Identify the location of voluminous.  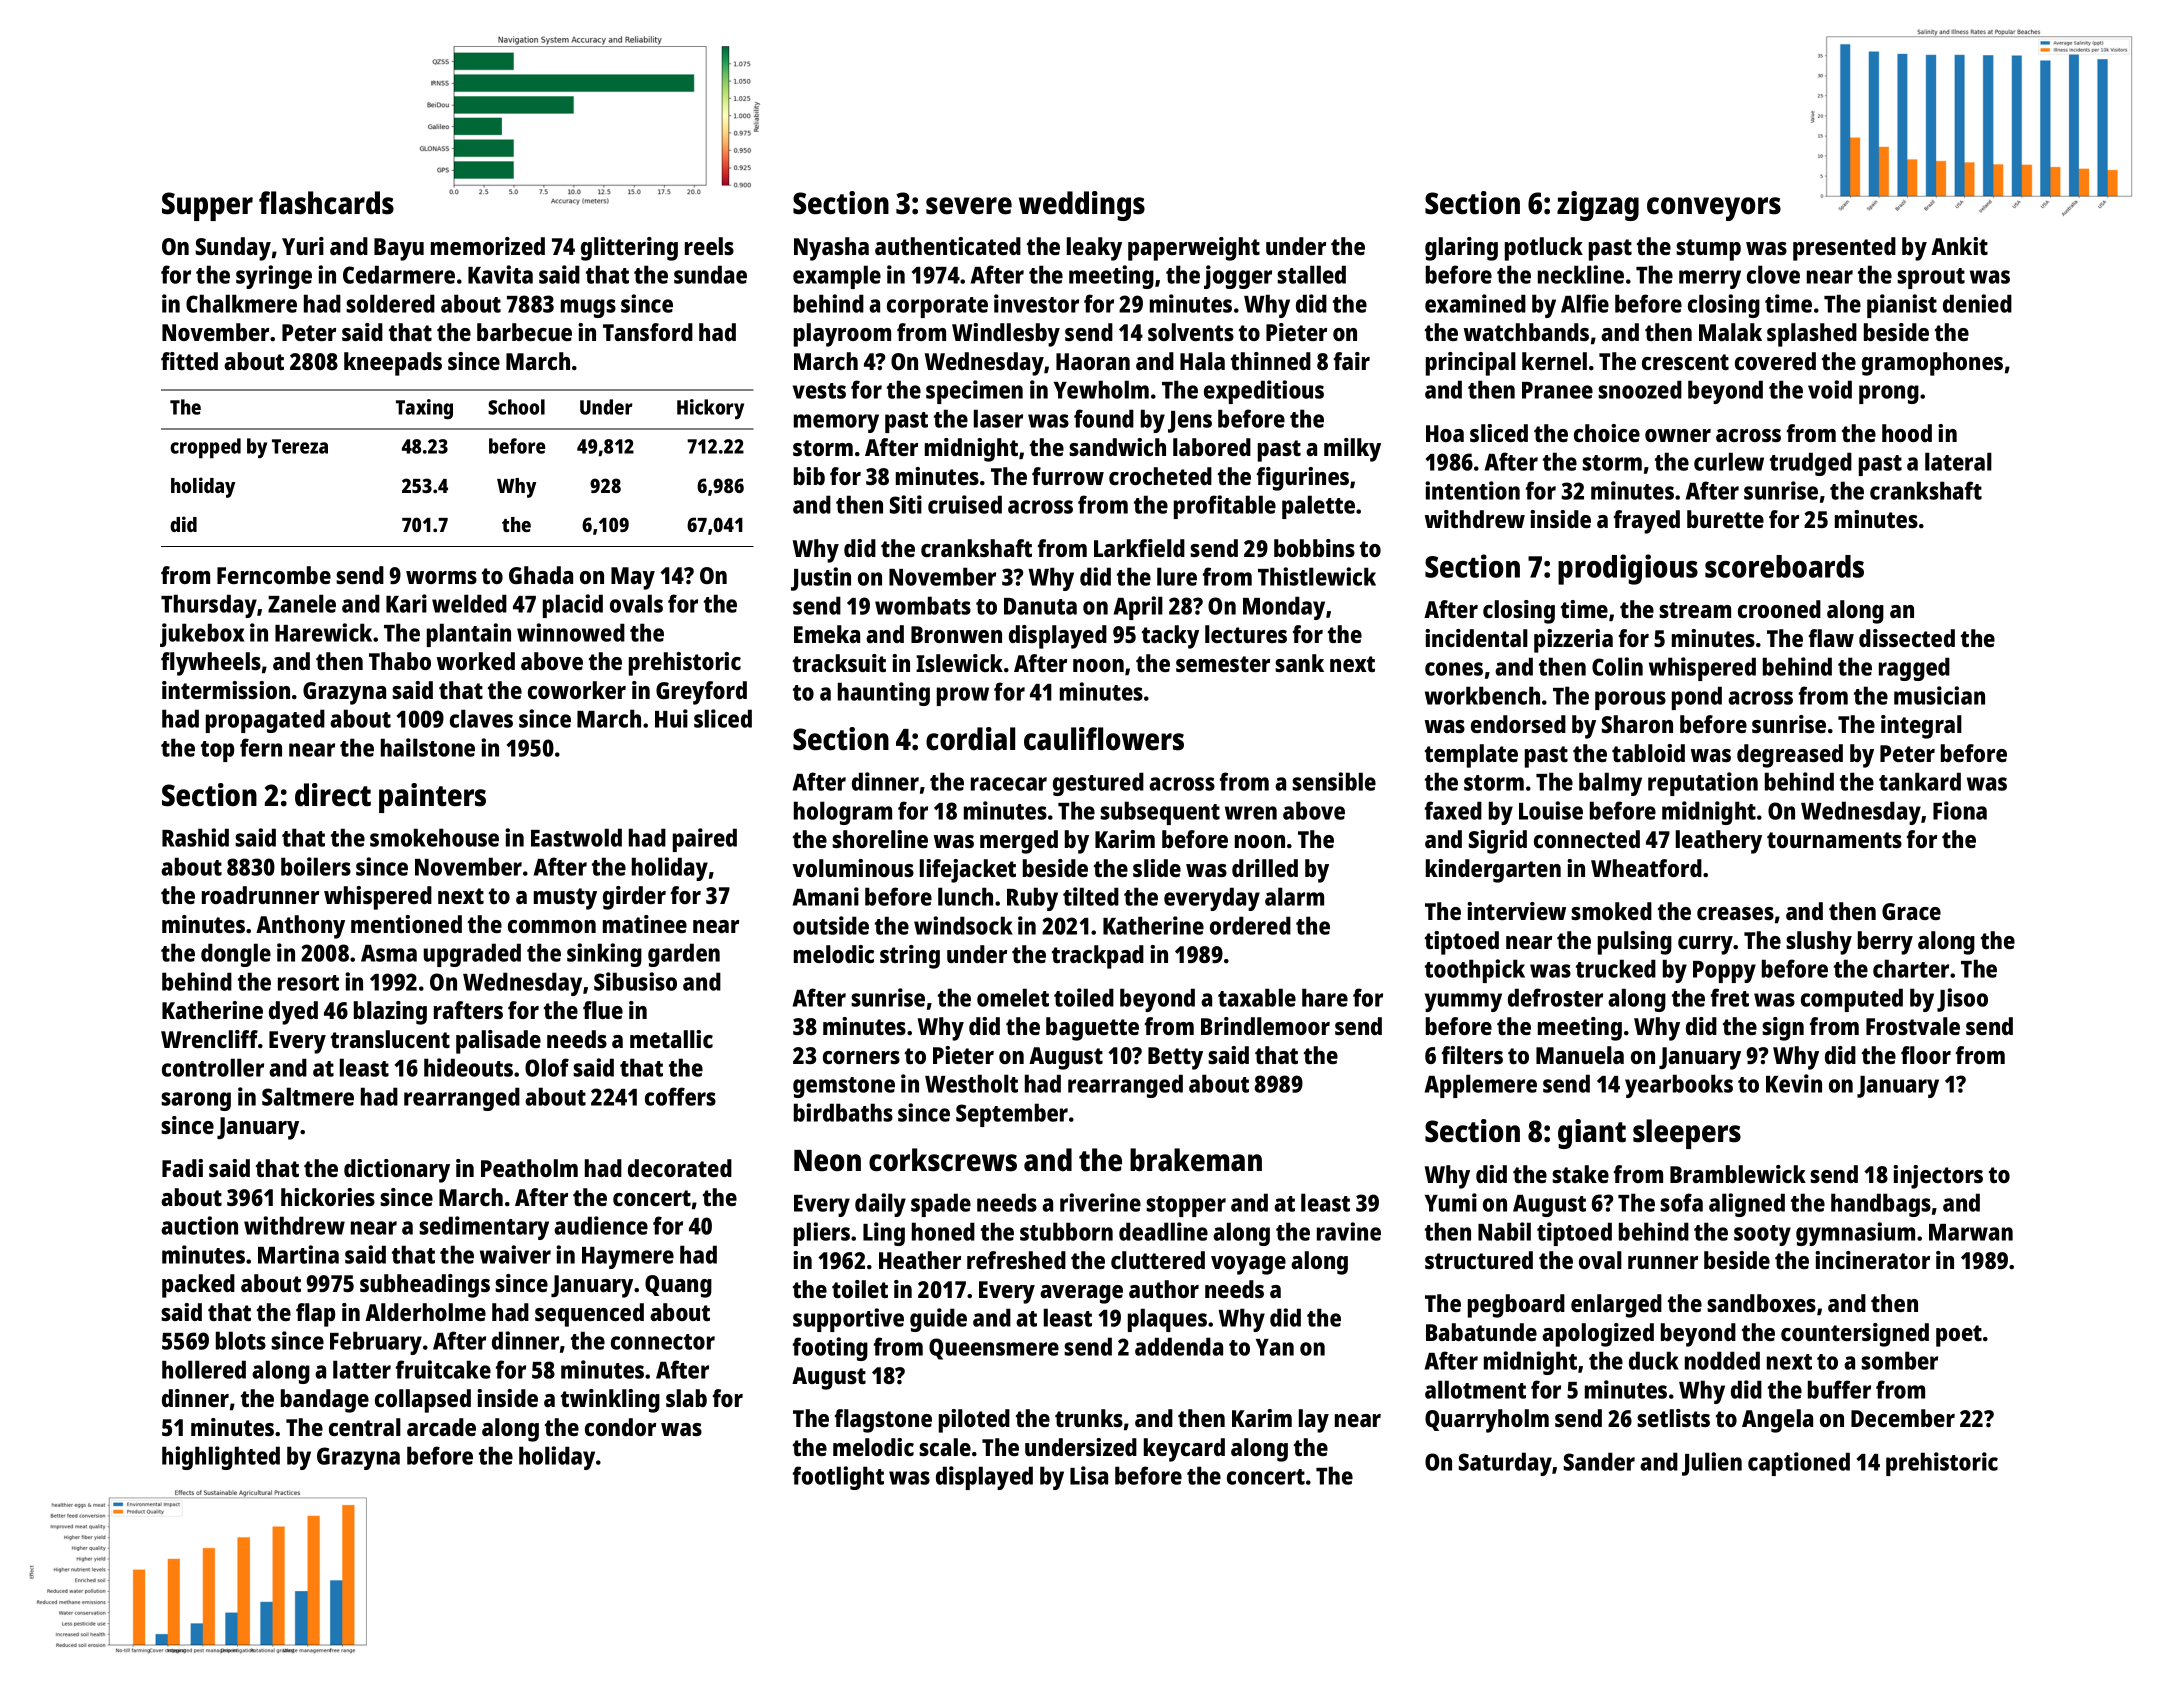
(853, 868).
